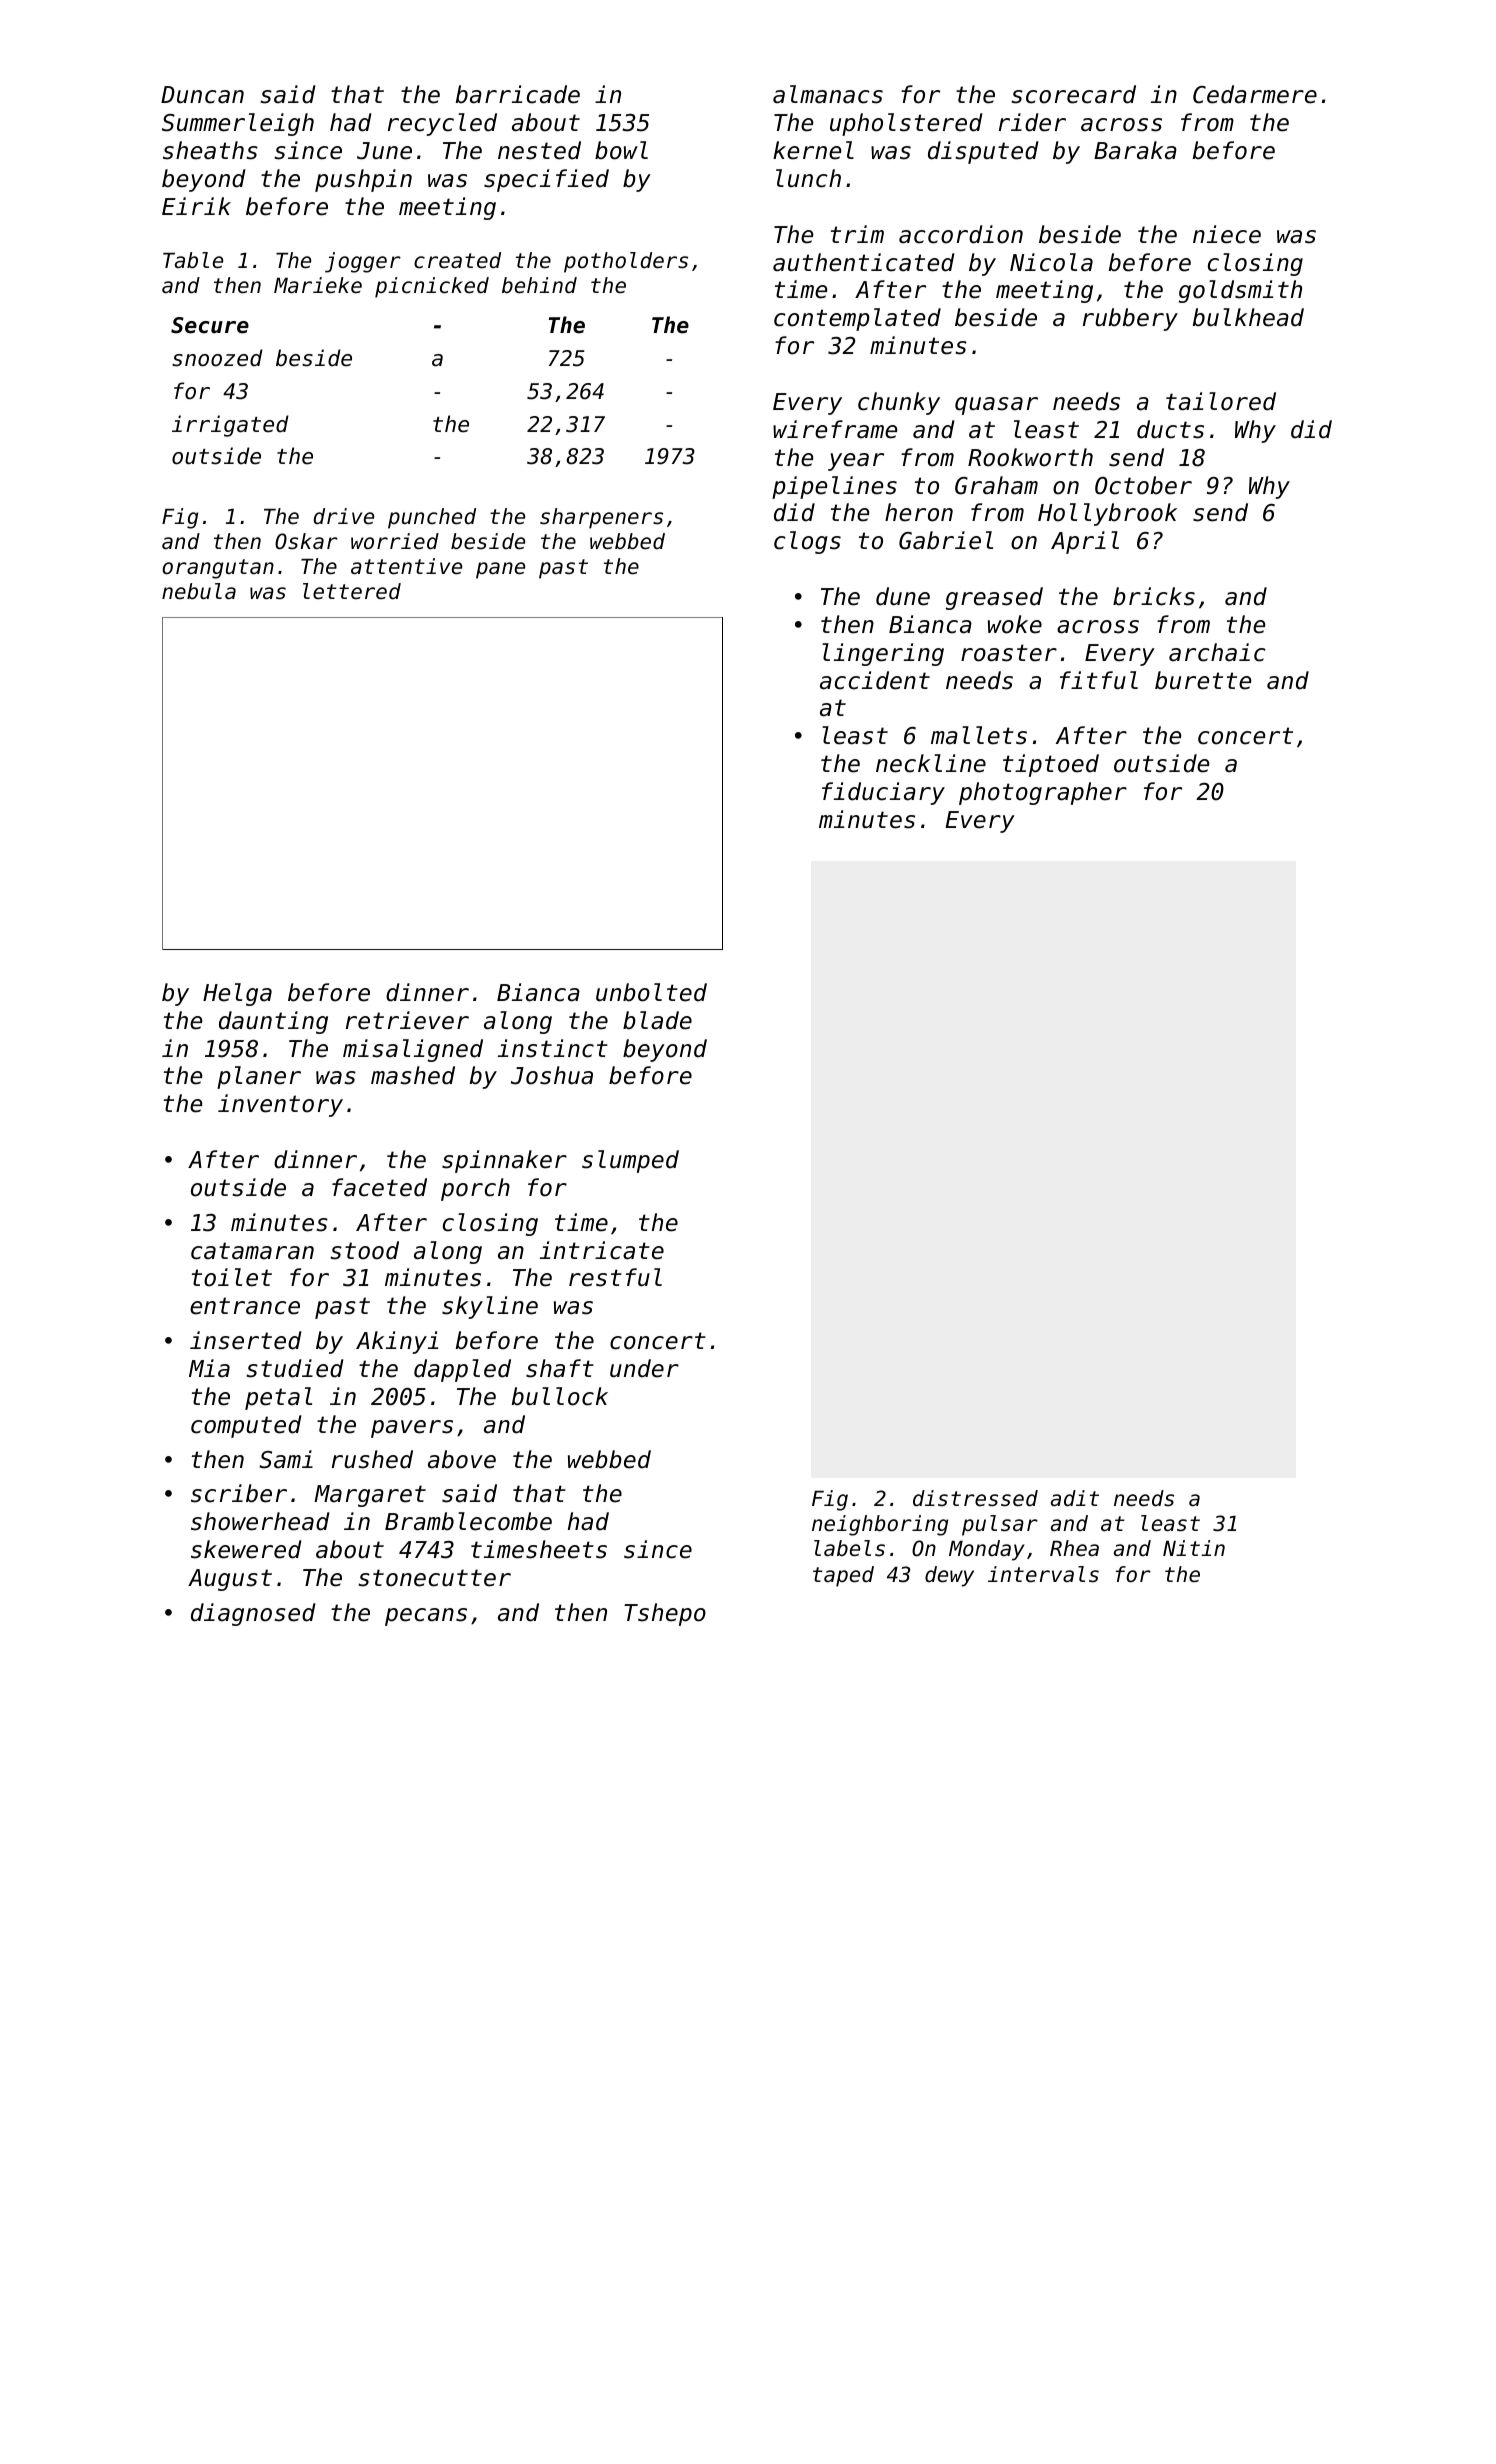  What do you see at coordinates (273, 1022) in the document?
I see `daunting` at bounding box center [273, 1022].
